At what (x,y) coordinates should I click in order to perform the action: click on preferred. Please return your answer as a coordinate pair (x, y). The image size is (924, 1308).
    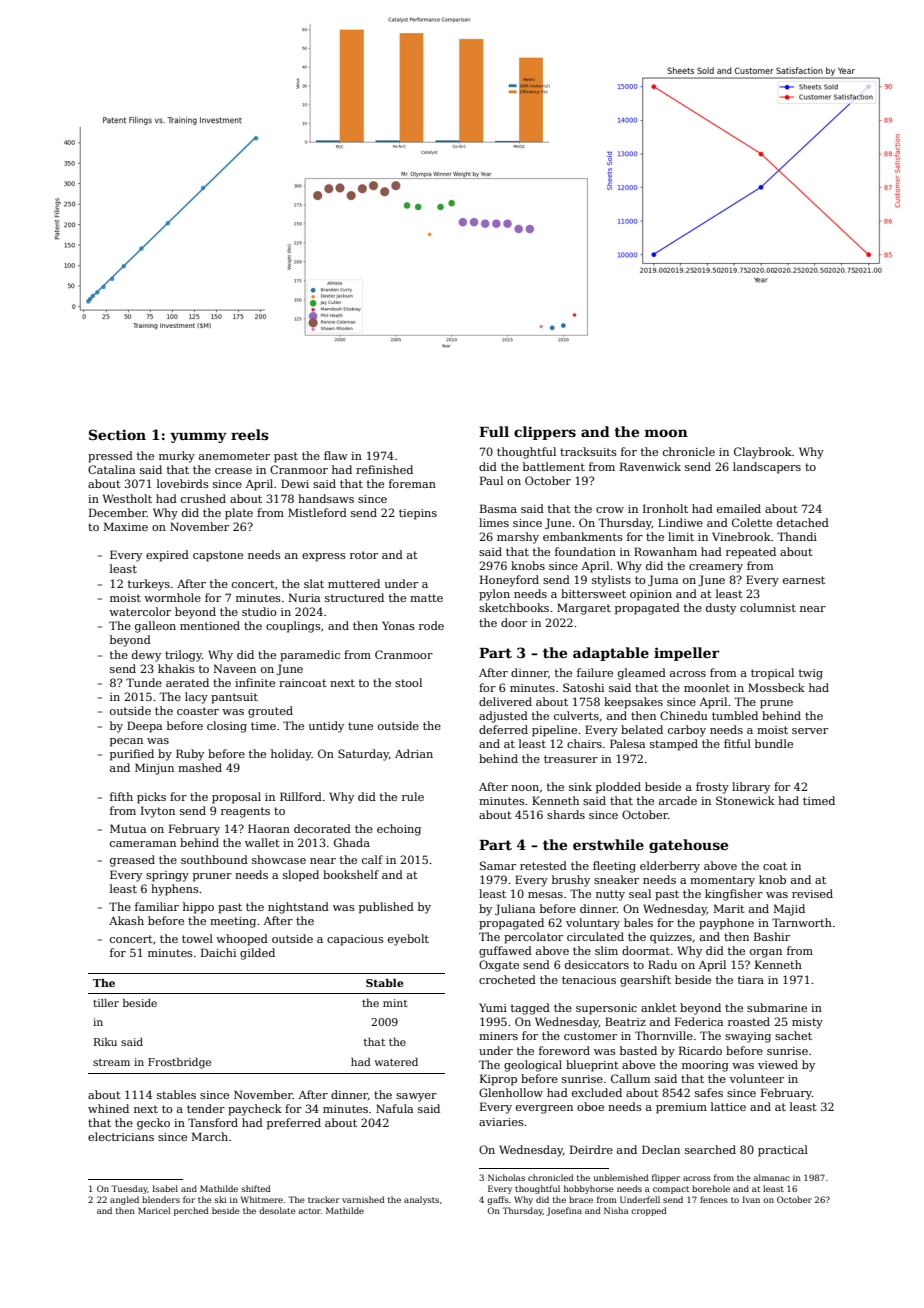
    Looking at the image, I should click on (294, 1124).
